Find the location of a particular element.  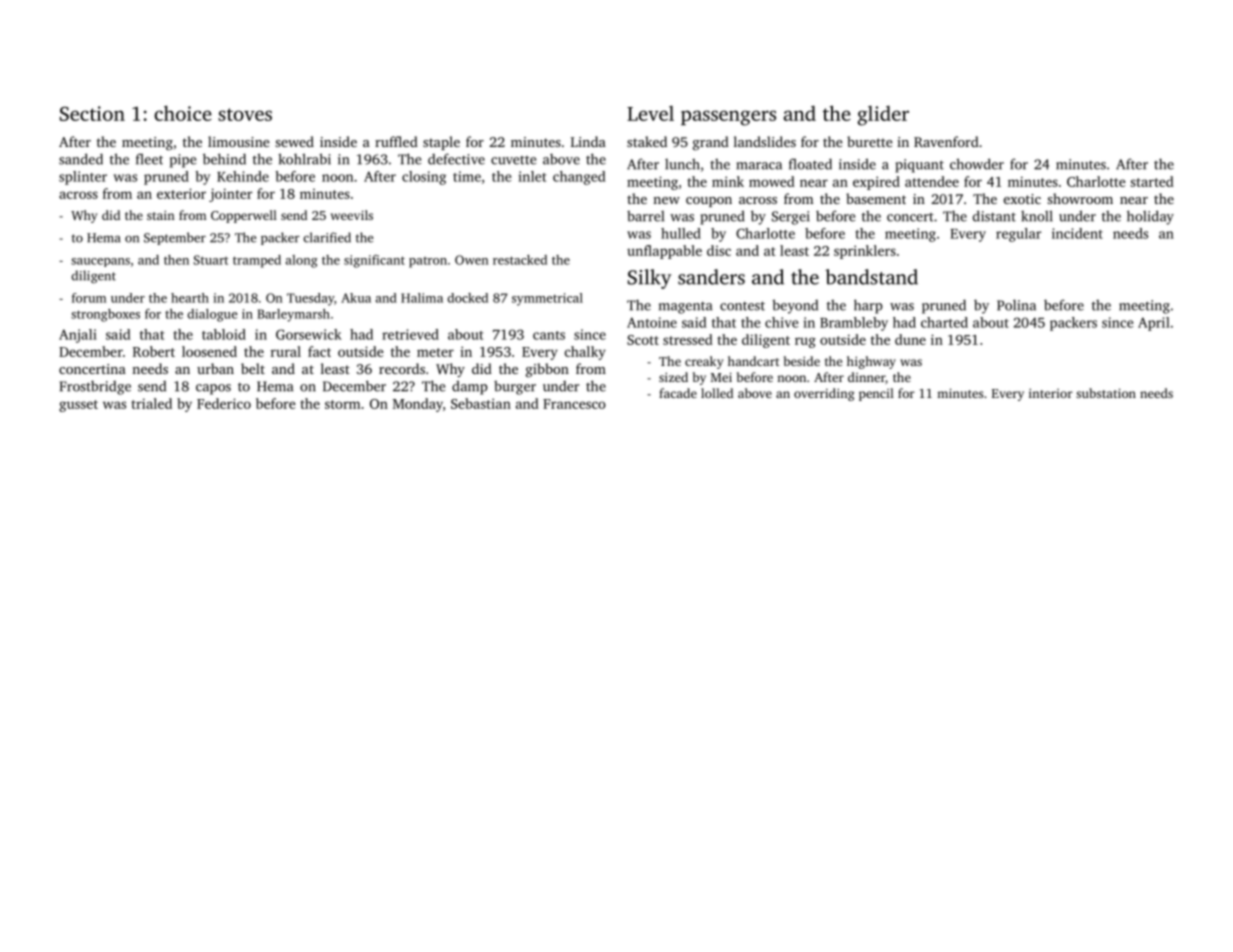

glider is located at coordinates (883, 116).
